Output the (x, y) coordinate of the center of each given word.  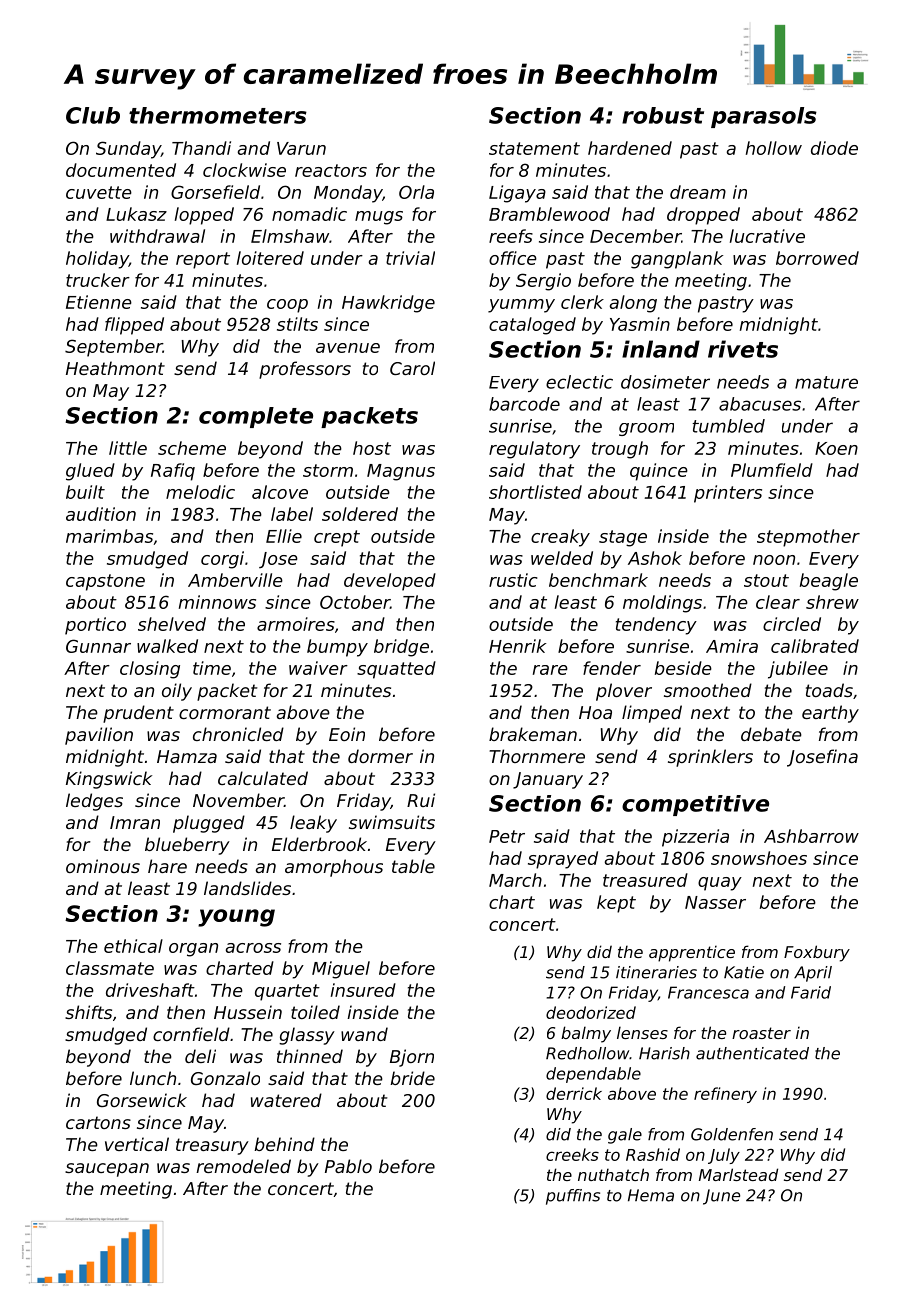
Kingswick (109, 780)
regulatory (534, 450)
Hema (651, 1195)
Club (93, 115)
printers (728, 494)
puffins (573, 1197)
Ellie (284, 536)
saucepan (107, 1170)
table (413, 866)
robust (663, 115)
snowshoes (759, 858)
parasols (764, 117)
